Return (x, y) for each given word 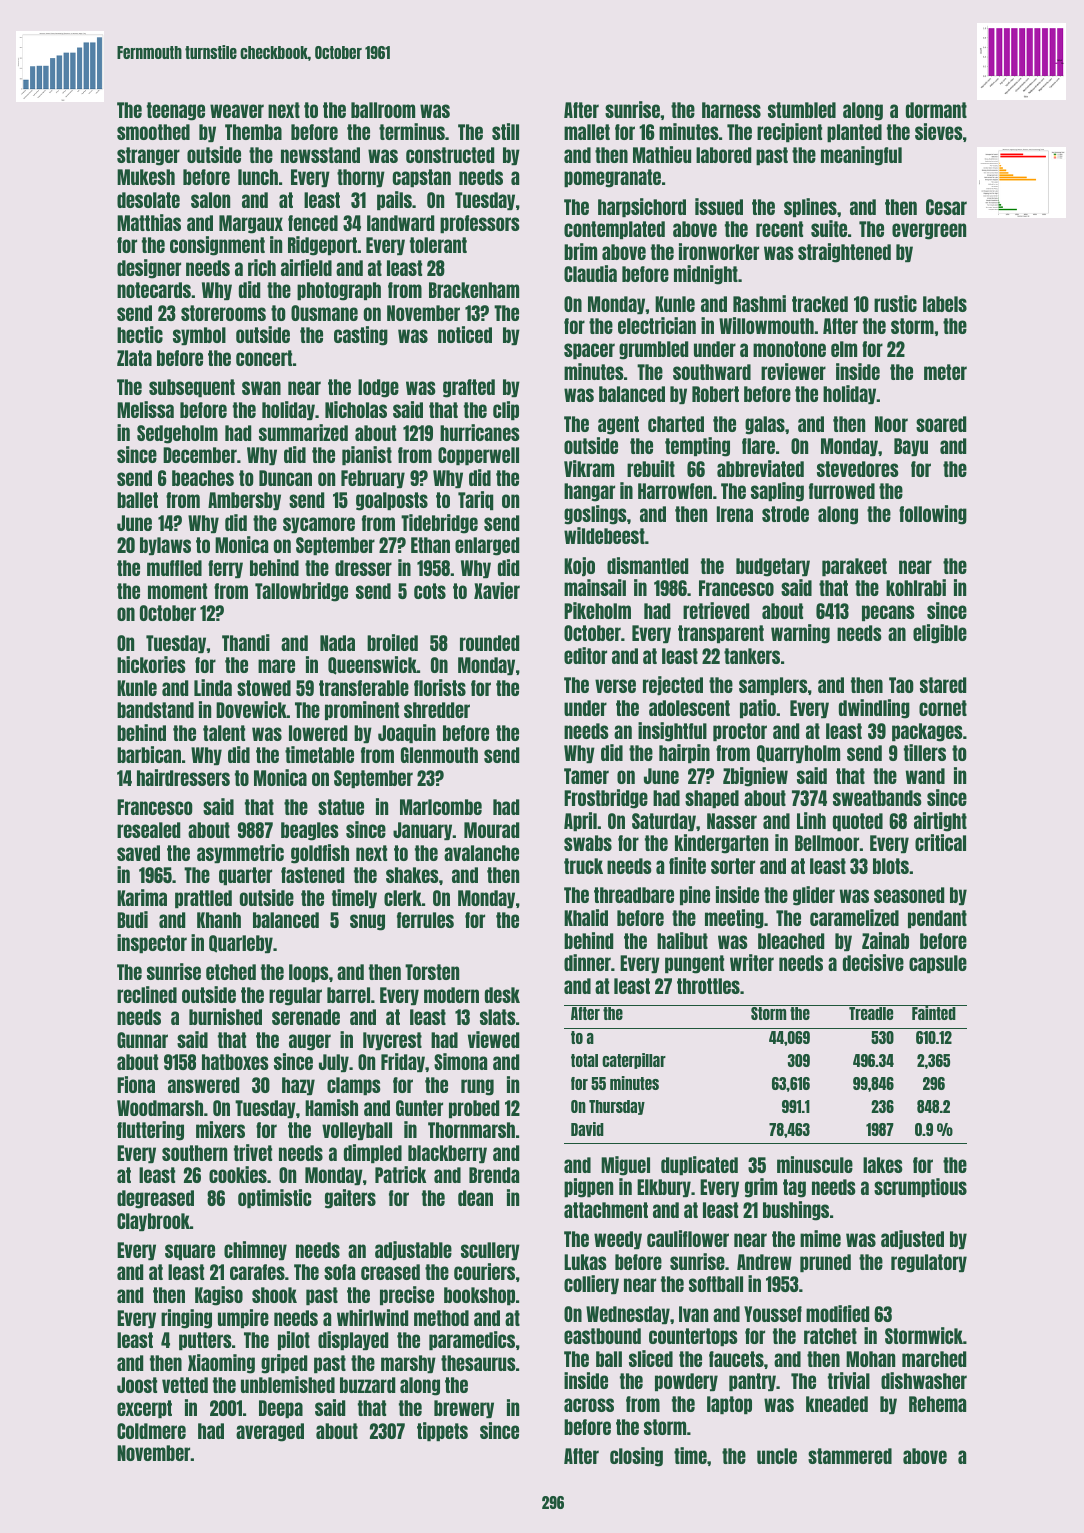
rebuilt (651, 468)
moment (177, 591)
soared (941, 424)
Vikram (589, 468)
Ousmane (324, 313)
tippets (442, 1431)
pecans (888, 613)
